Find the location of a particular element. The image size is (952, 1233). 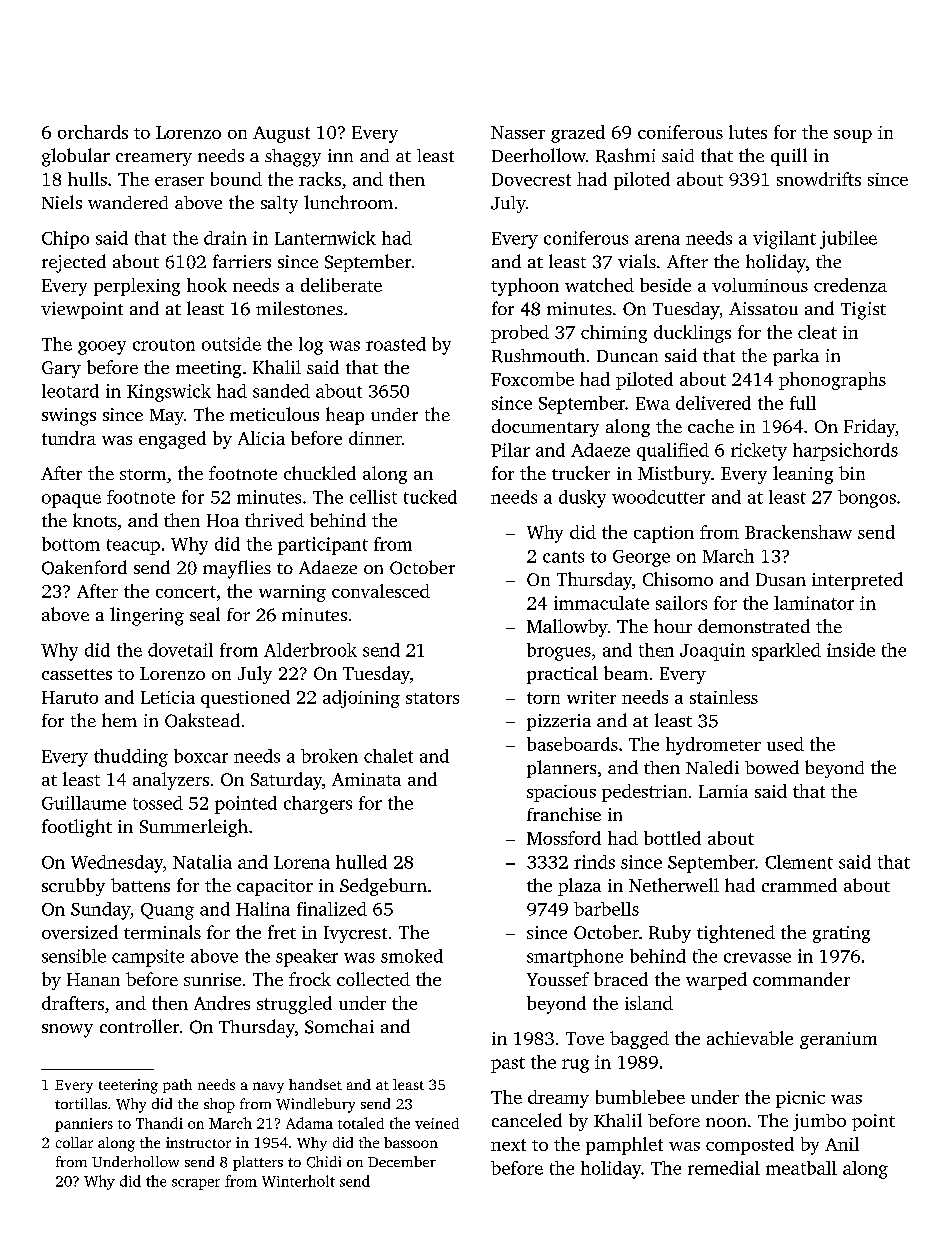

opaque is located at coordinates (71, 501).
